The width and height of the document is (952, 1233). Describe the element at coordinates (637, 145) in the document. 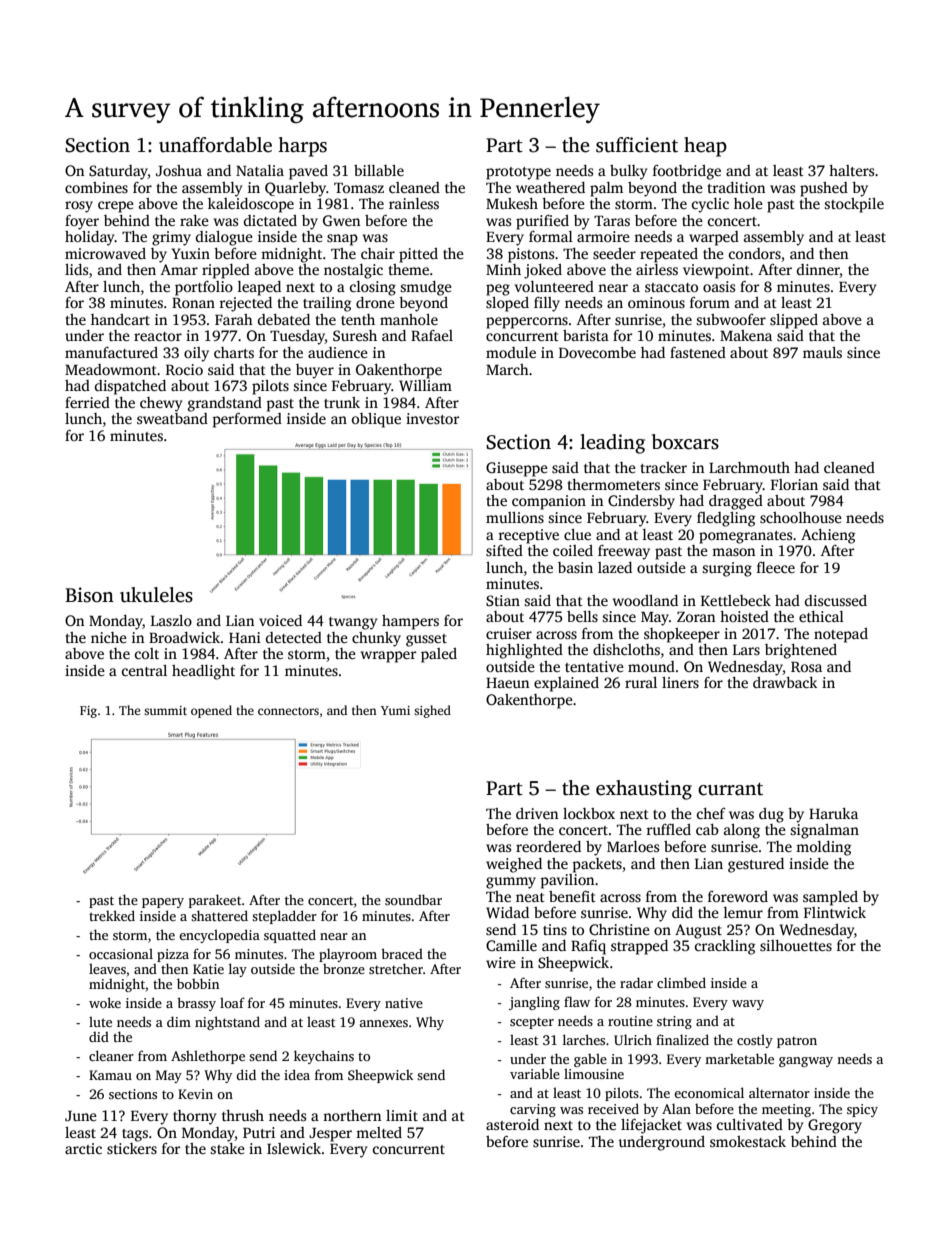

I see `sufficient` at that location.
